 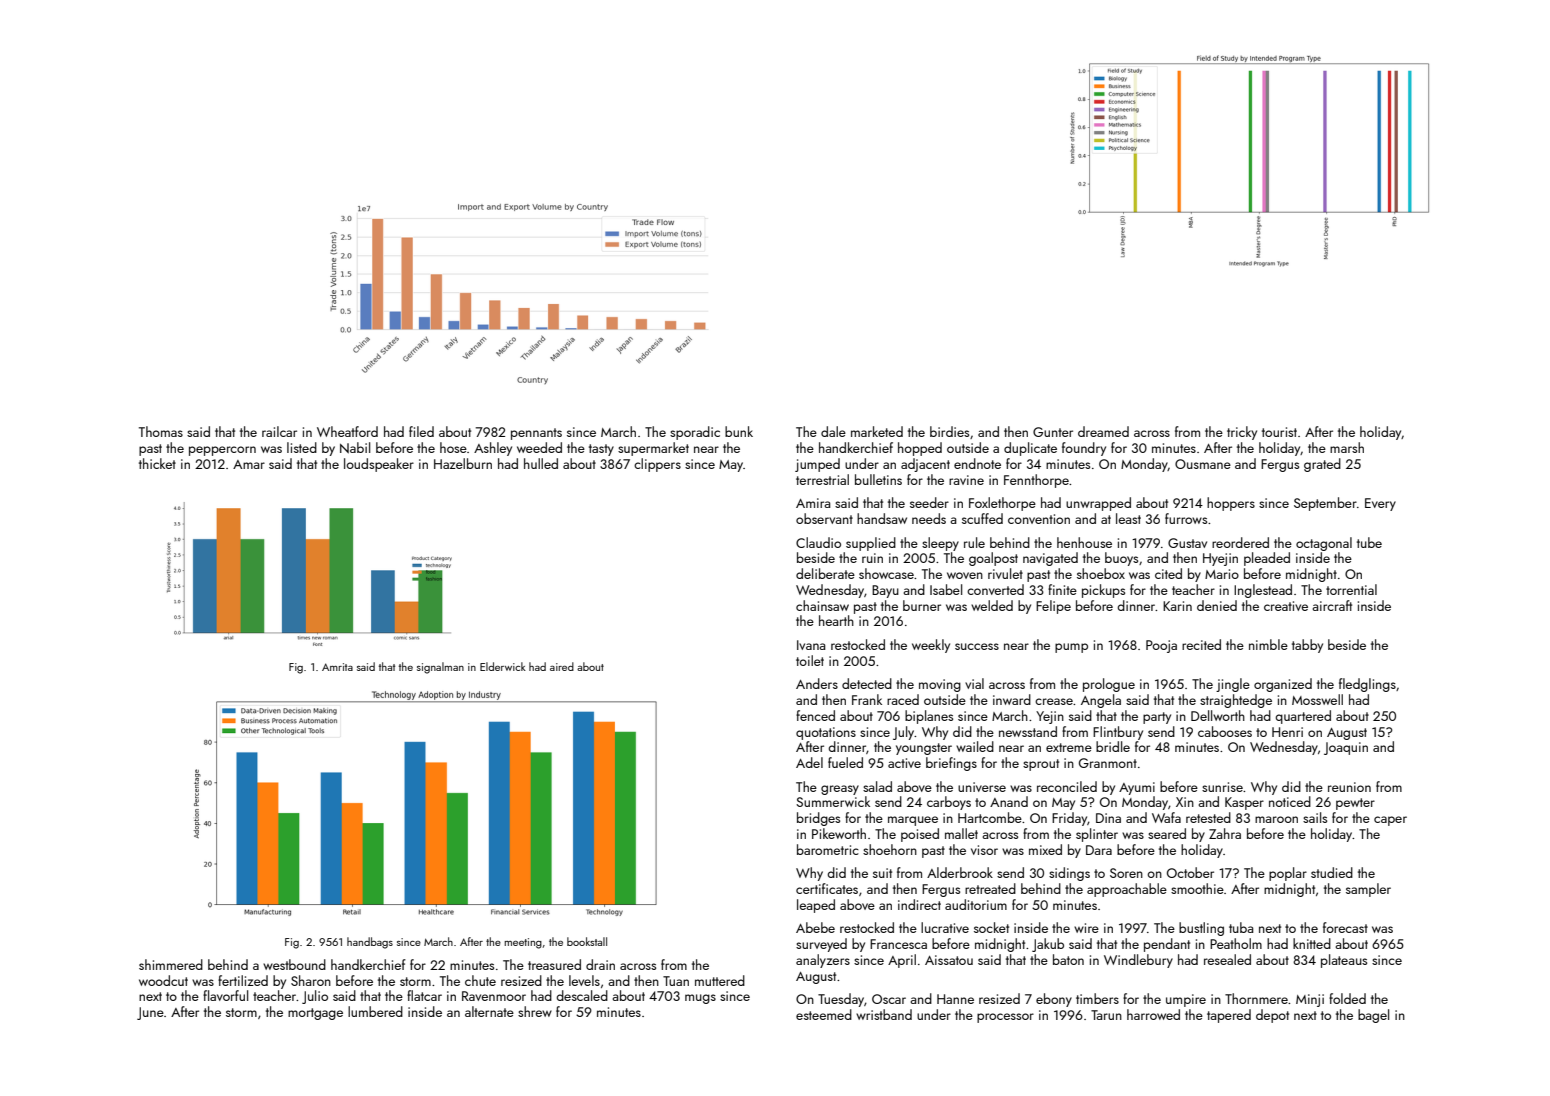 I want to click on westbound, so click(x=294, y=964).
